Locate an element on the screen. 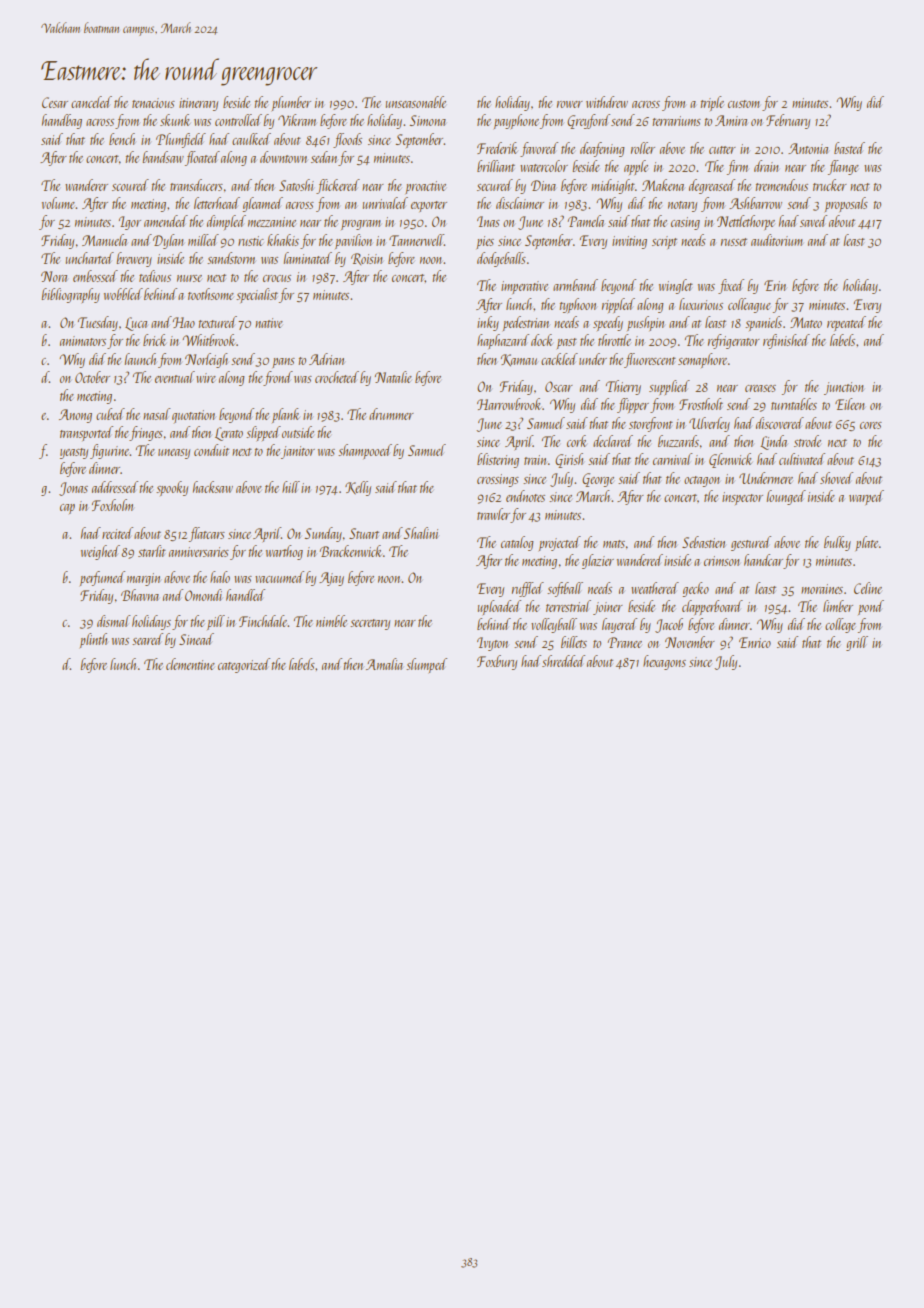 This screenshot has width=924, height=1308. gestured is located at coordinates (751, 543).
